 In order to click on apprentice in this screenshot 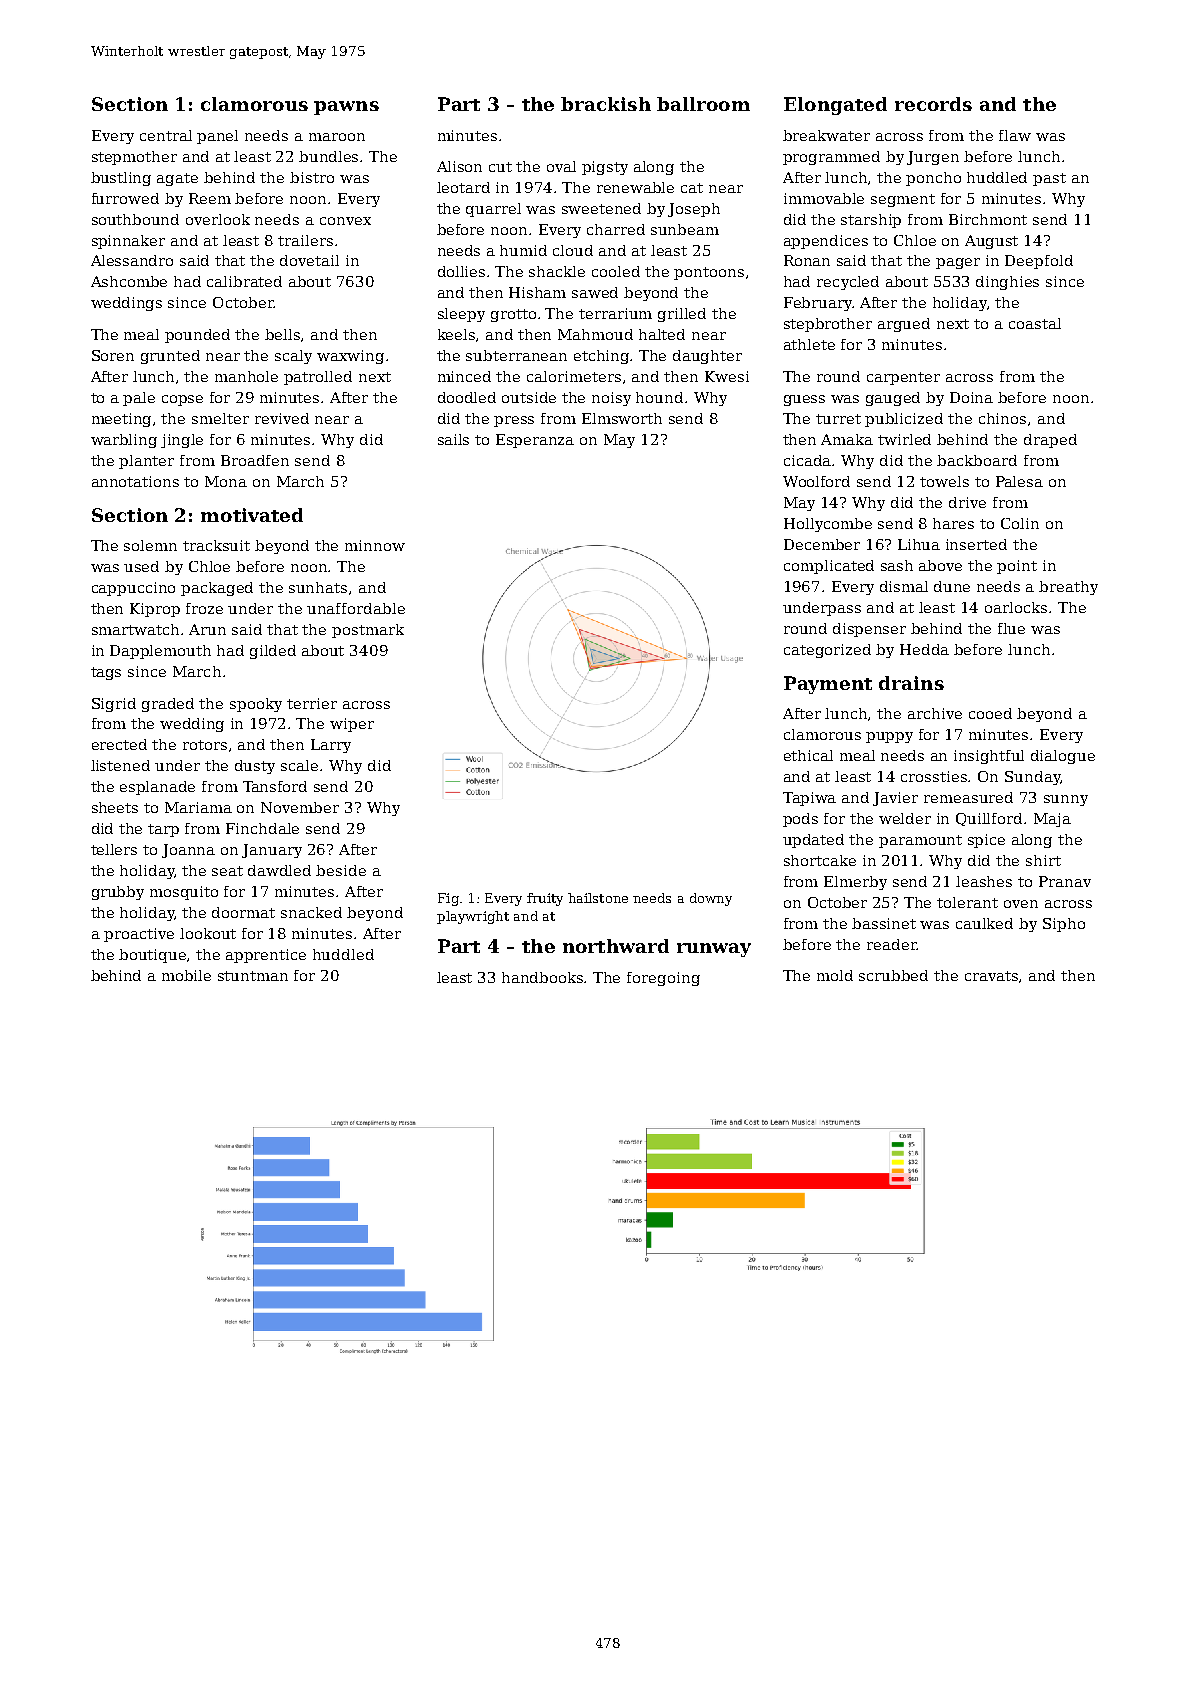, I will do `click(266, 956)`.
